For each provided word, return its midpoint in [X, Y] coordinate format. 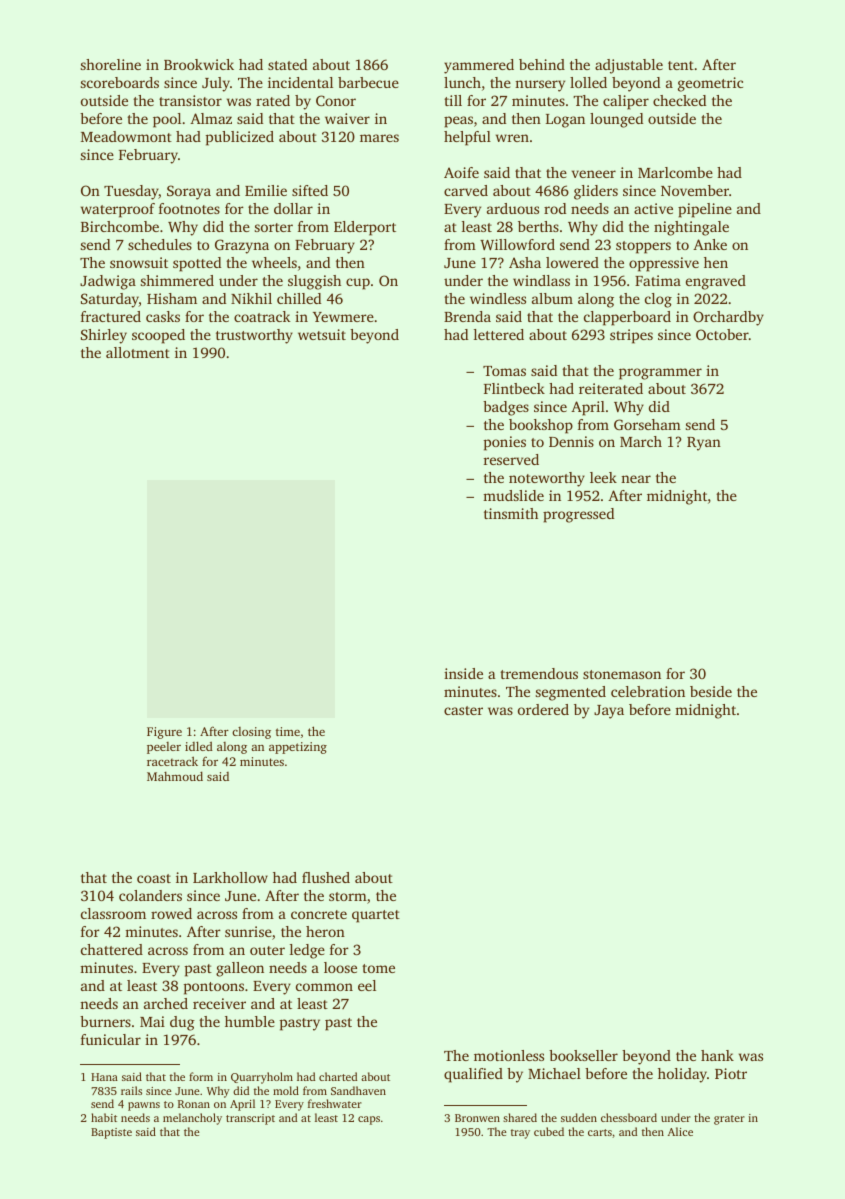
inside [463, 673]
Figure [164, 733]
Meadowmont [126, 136]
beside [711, 691]
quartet [376, 916]
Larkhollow [230, 877]
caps [369, 1120]
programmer [660, 374]
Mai [152, 1021]
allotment [138, 352]
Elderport [365, 228]
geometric [710, 84]
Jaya [609, 712]
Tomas [504, 371]
